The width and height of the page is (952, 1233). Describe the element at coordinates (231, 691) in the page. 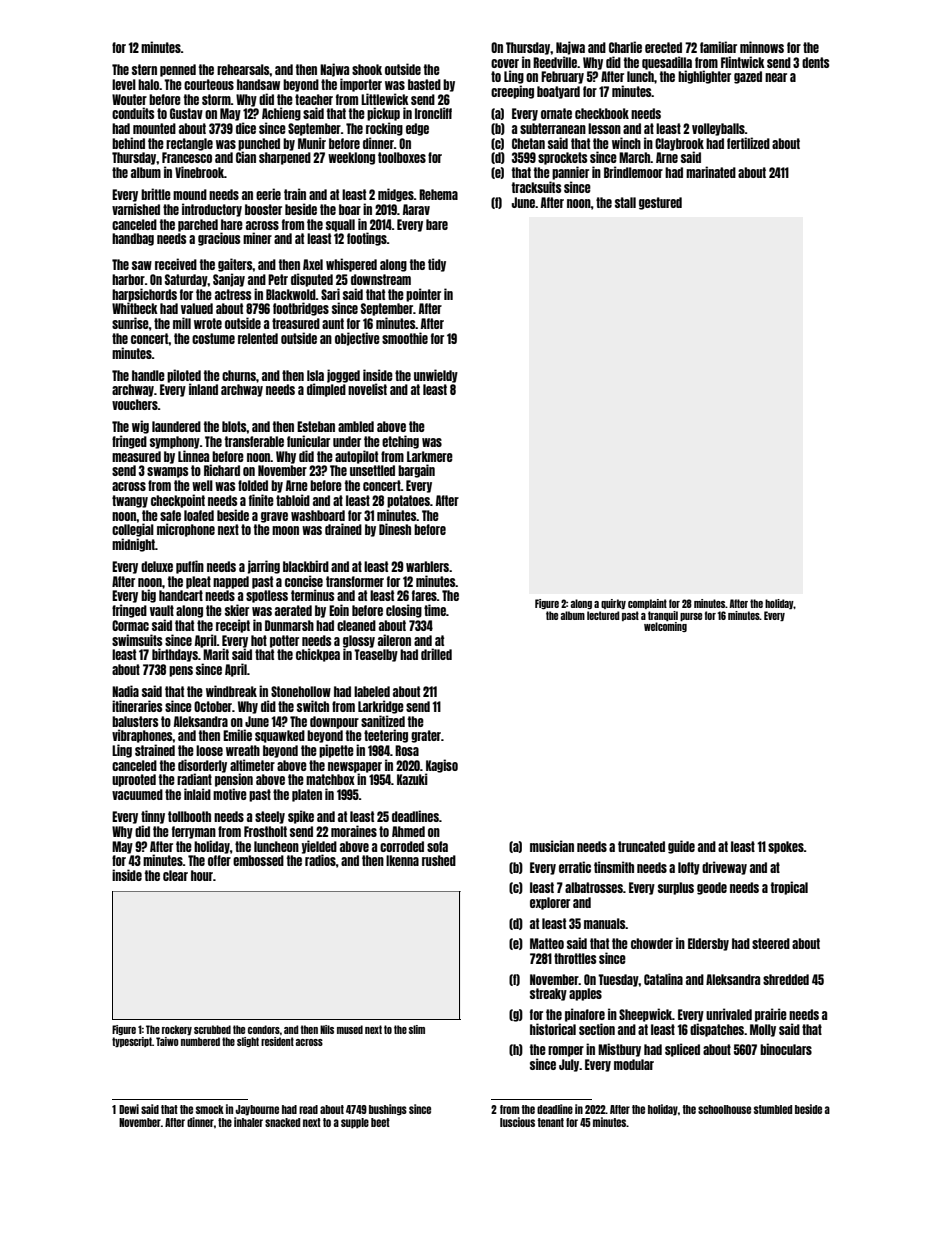

I see `windbreak` at that location.
